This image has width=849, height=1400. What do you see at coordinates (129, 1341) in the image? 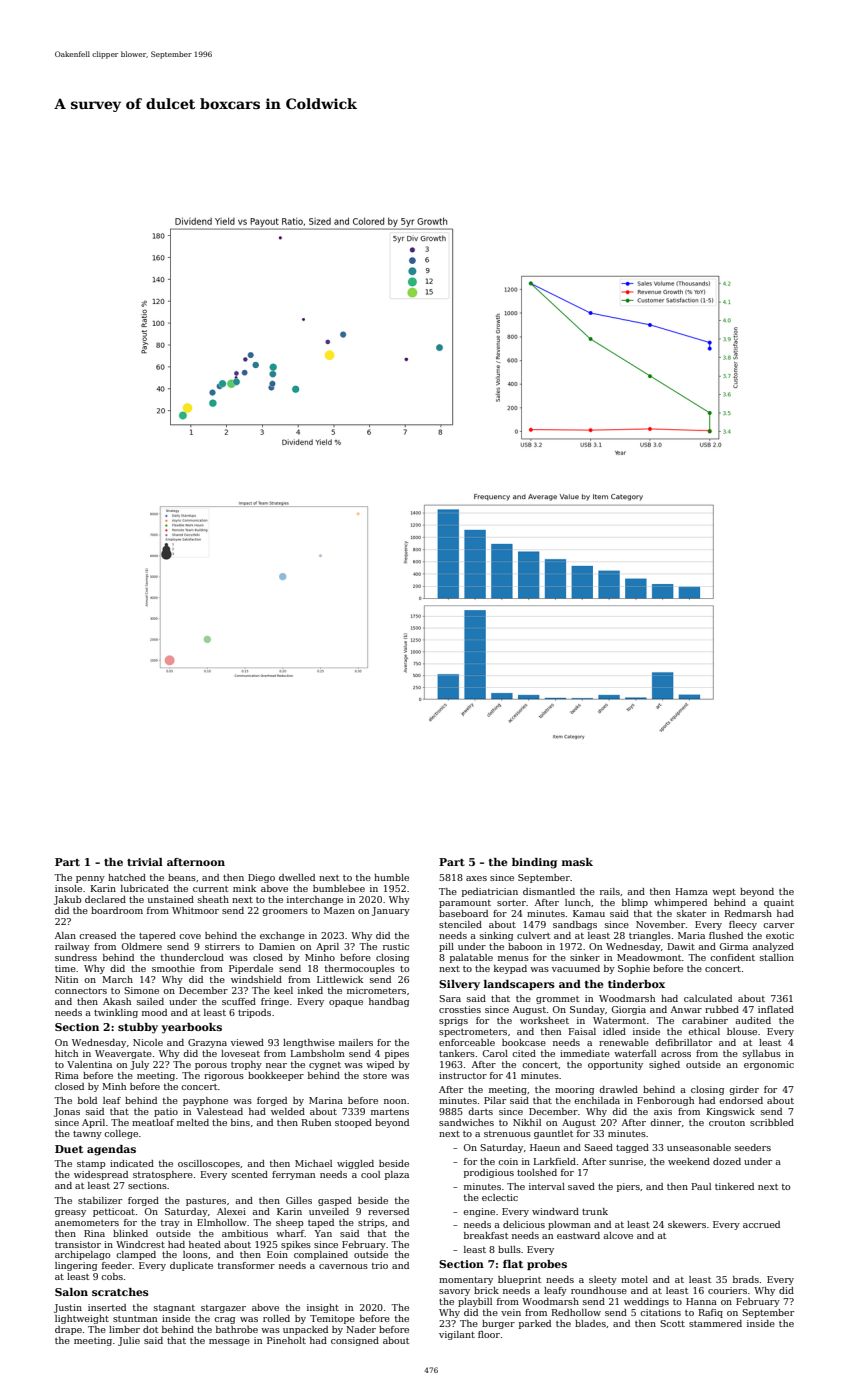
I see `Julie` at bounding box center [129, 1341].
